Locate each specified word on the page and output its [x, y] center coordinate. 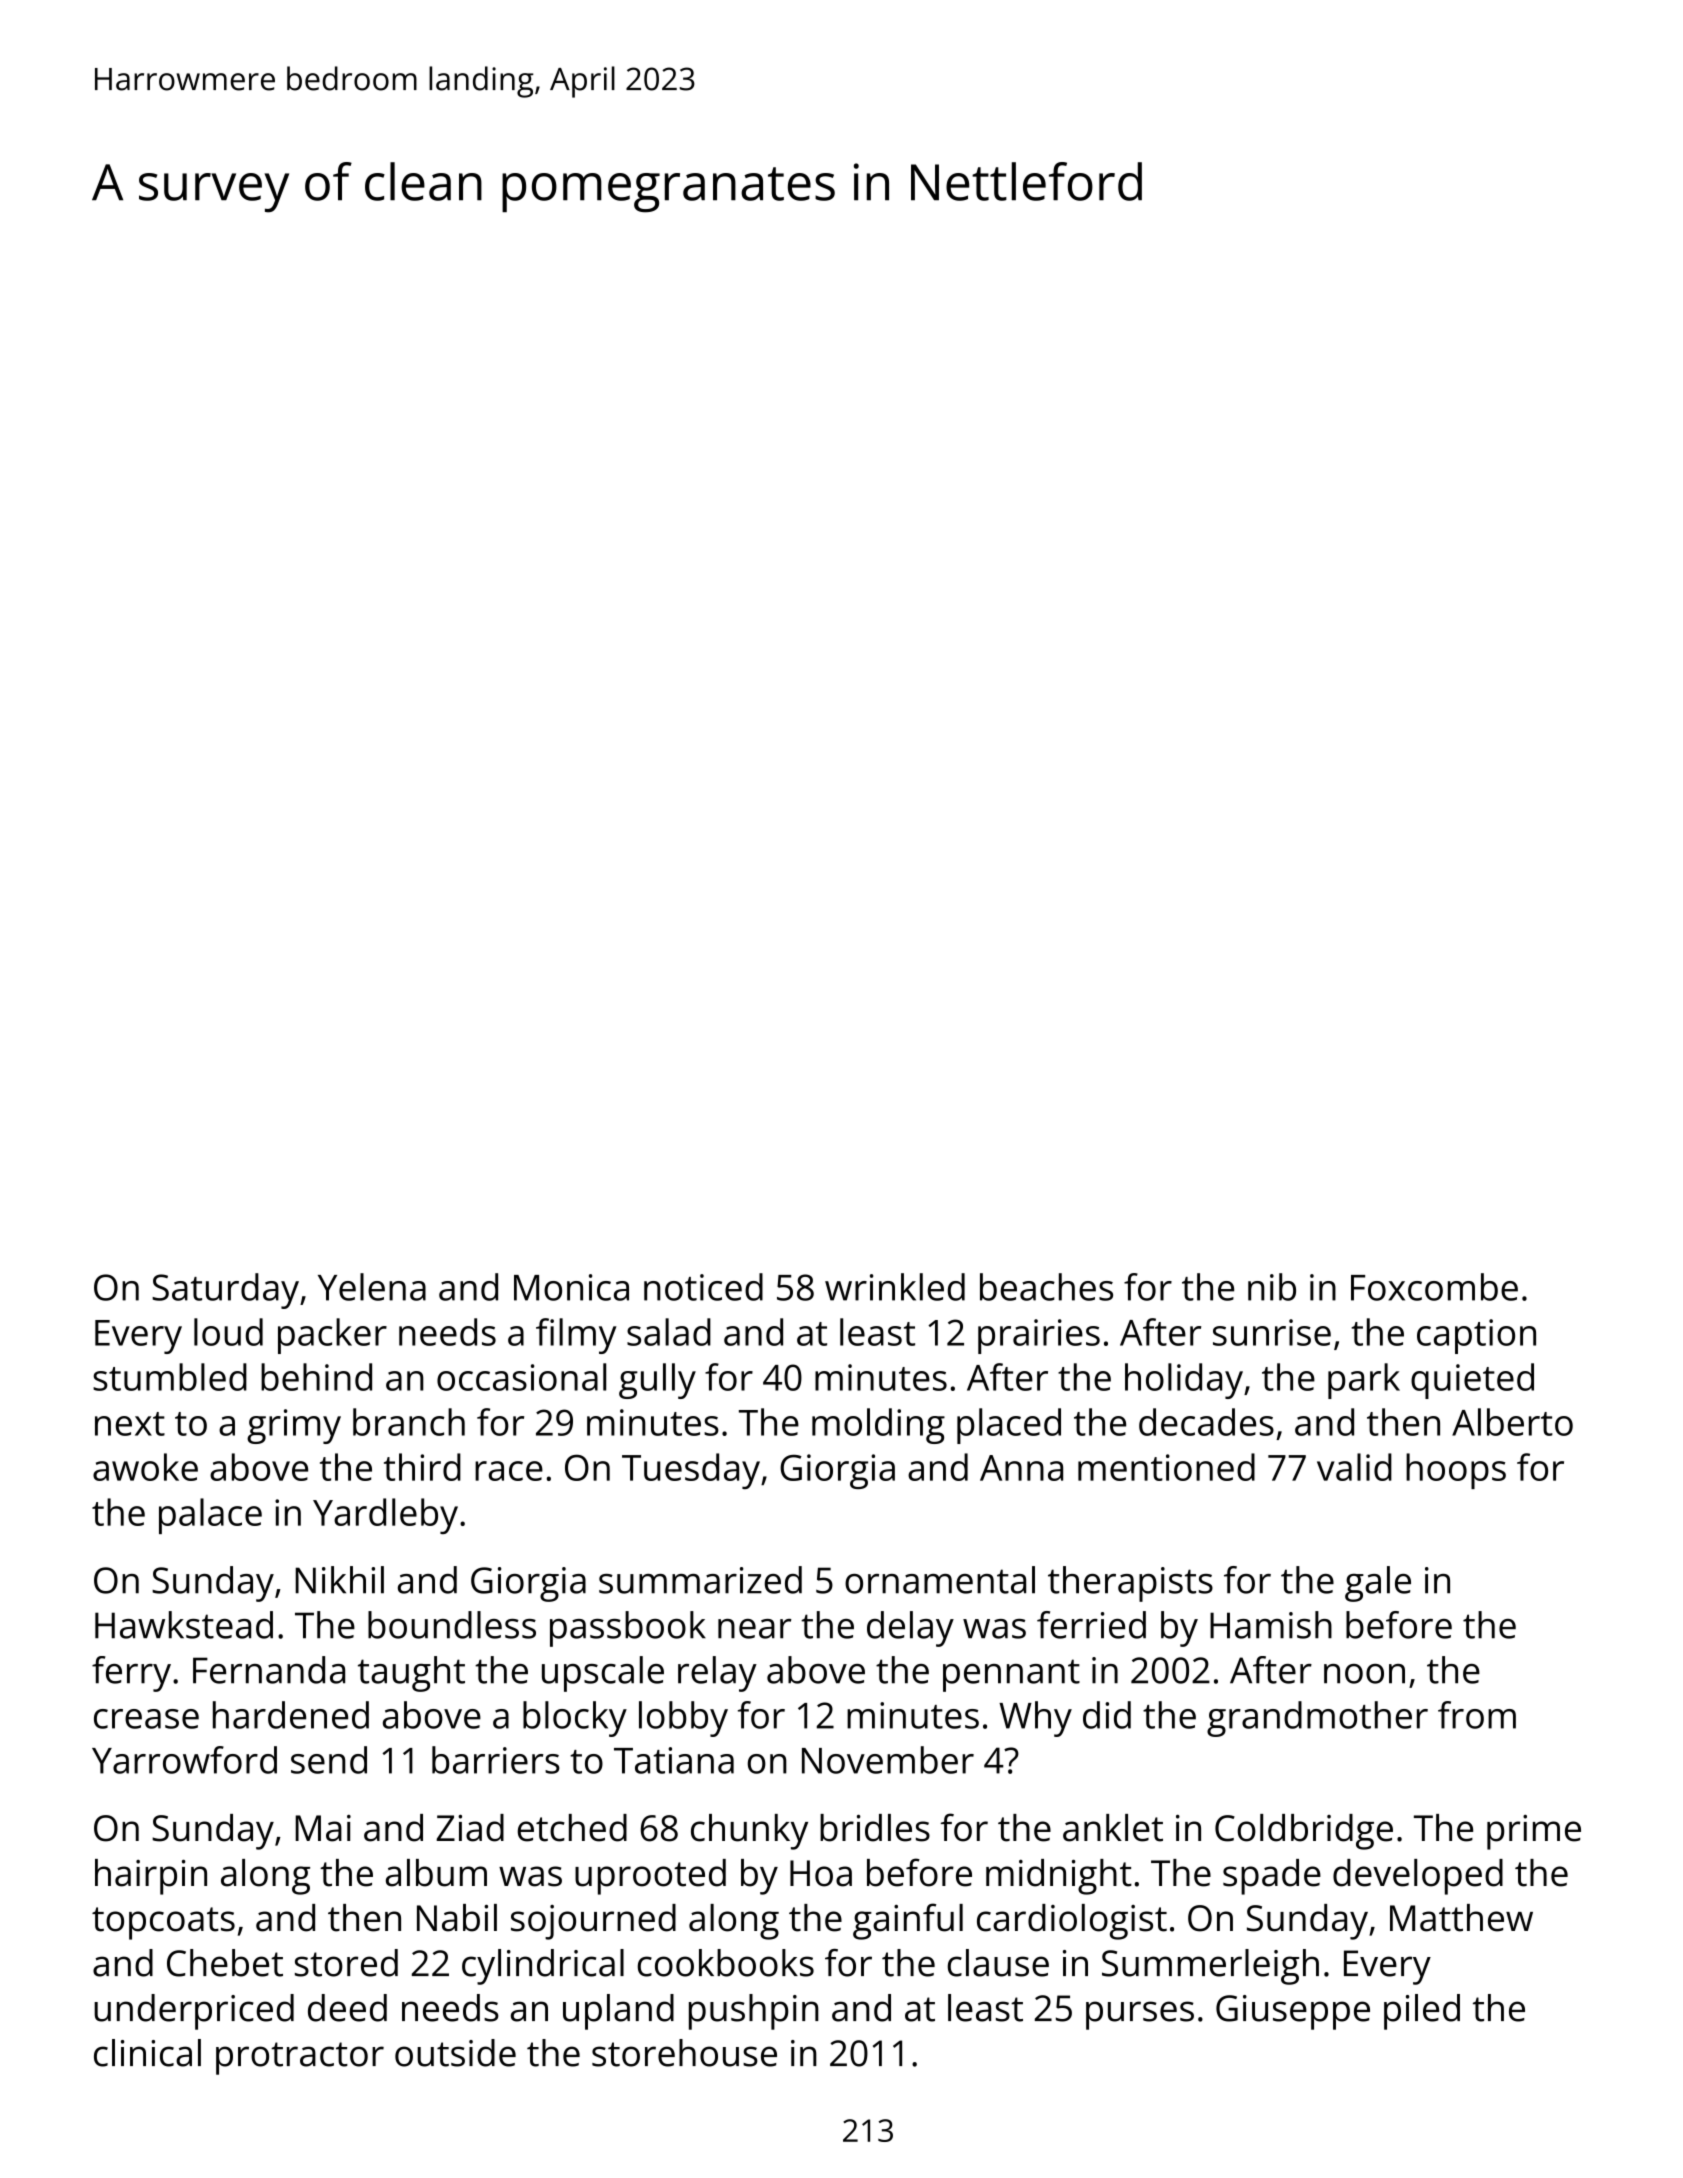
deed [347, 2008]
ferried [1091, 1625]
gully [657, 1381]
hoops [1456, 1471]
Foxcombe [1434, 1287]
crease [146, 1719]
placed [1009, 1426]
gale [1378, 1584]
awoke [145, 1467]
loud [228, 1332]
